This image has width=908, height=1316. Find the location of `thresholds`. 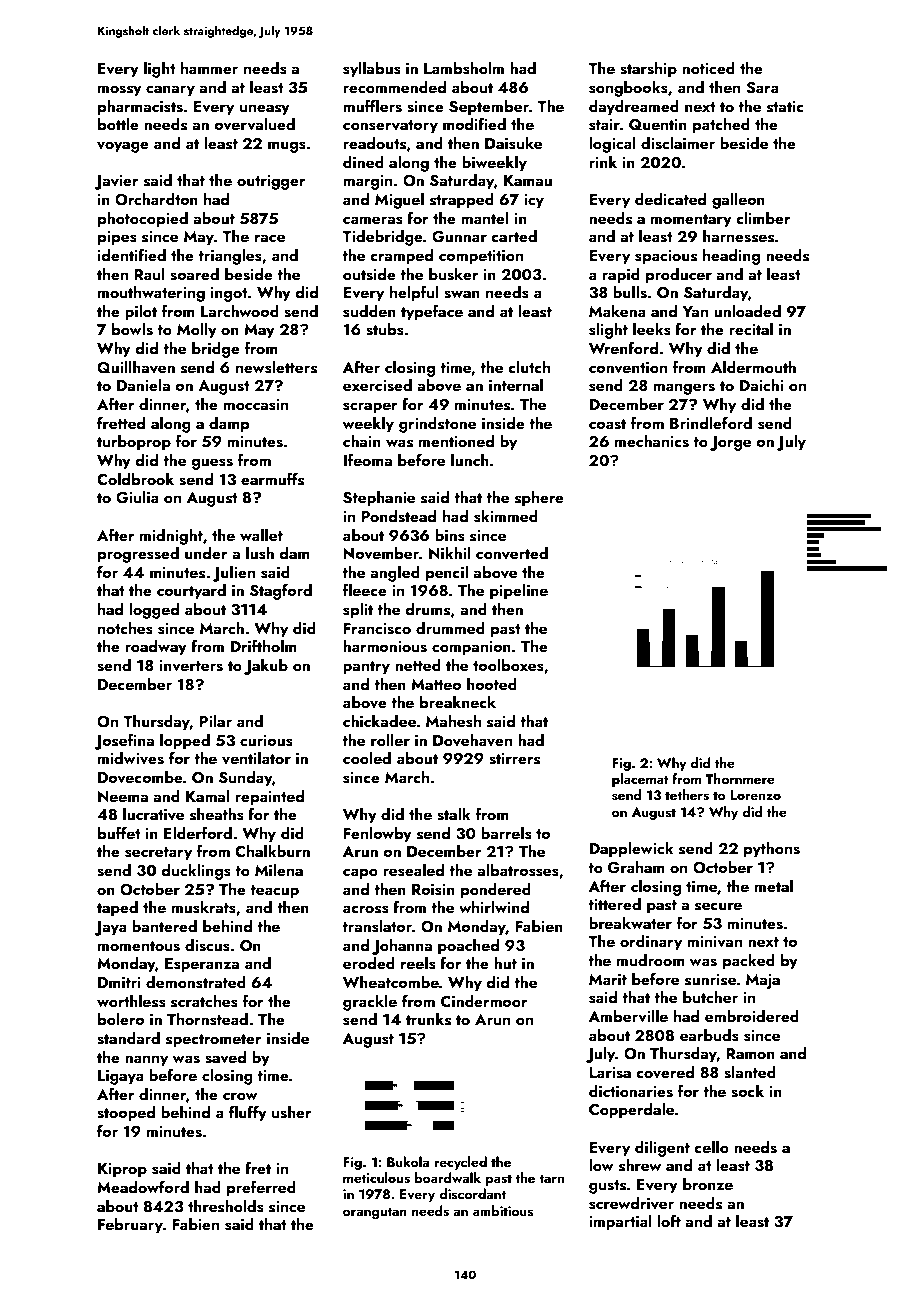

thresholds is located at coordinates (226, 1206).
